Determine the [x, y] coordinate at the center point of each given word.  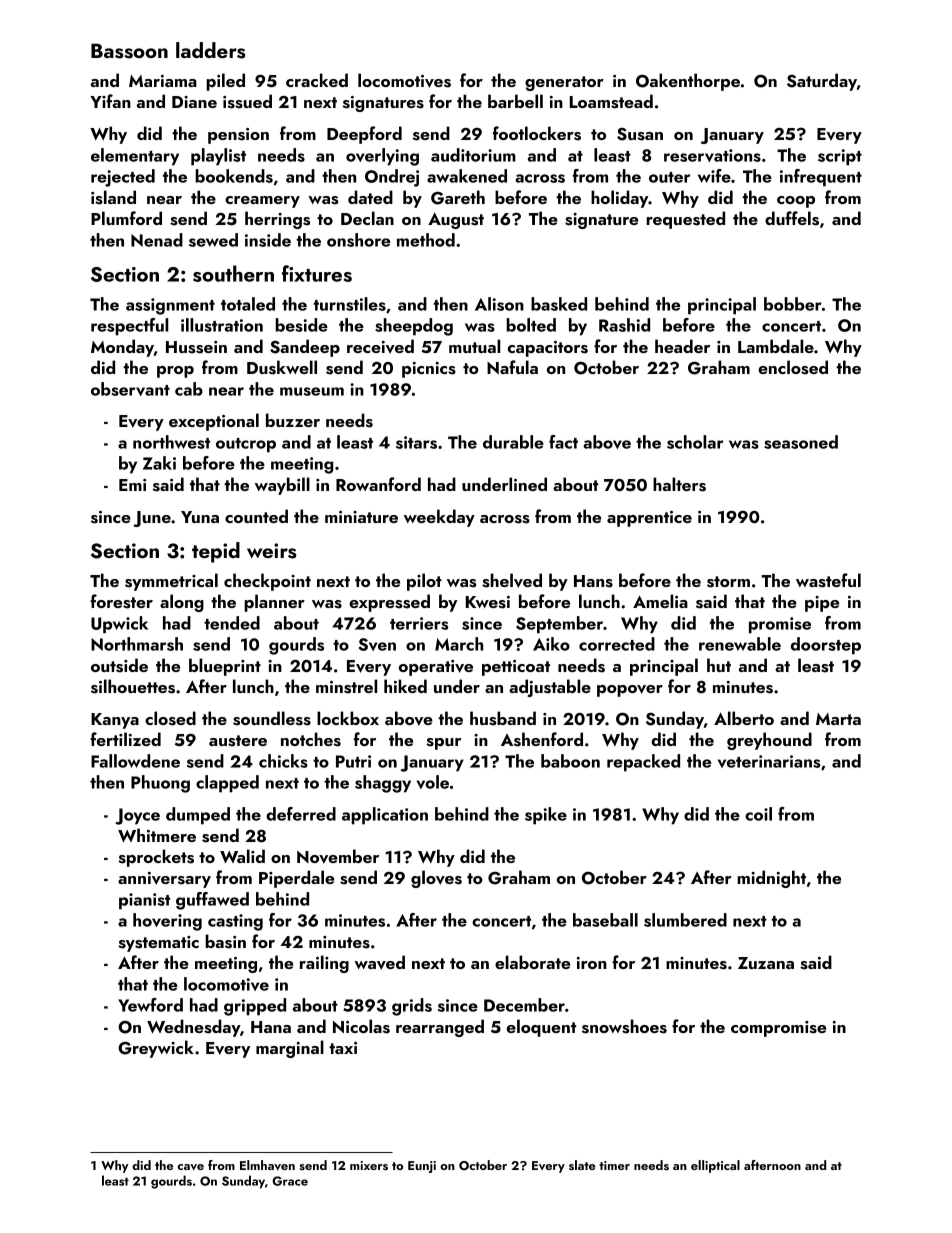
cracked [317, 80]
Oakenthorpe [688, 82]
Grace [290, 1181]
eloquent [541, 1028]
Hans [593, 581]
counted [256, 516]
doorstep [826, 646]
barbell [515, 101]
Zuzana [766, 963]
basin [225, 941]
